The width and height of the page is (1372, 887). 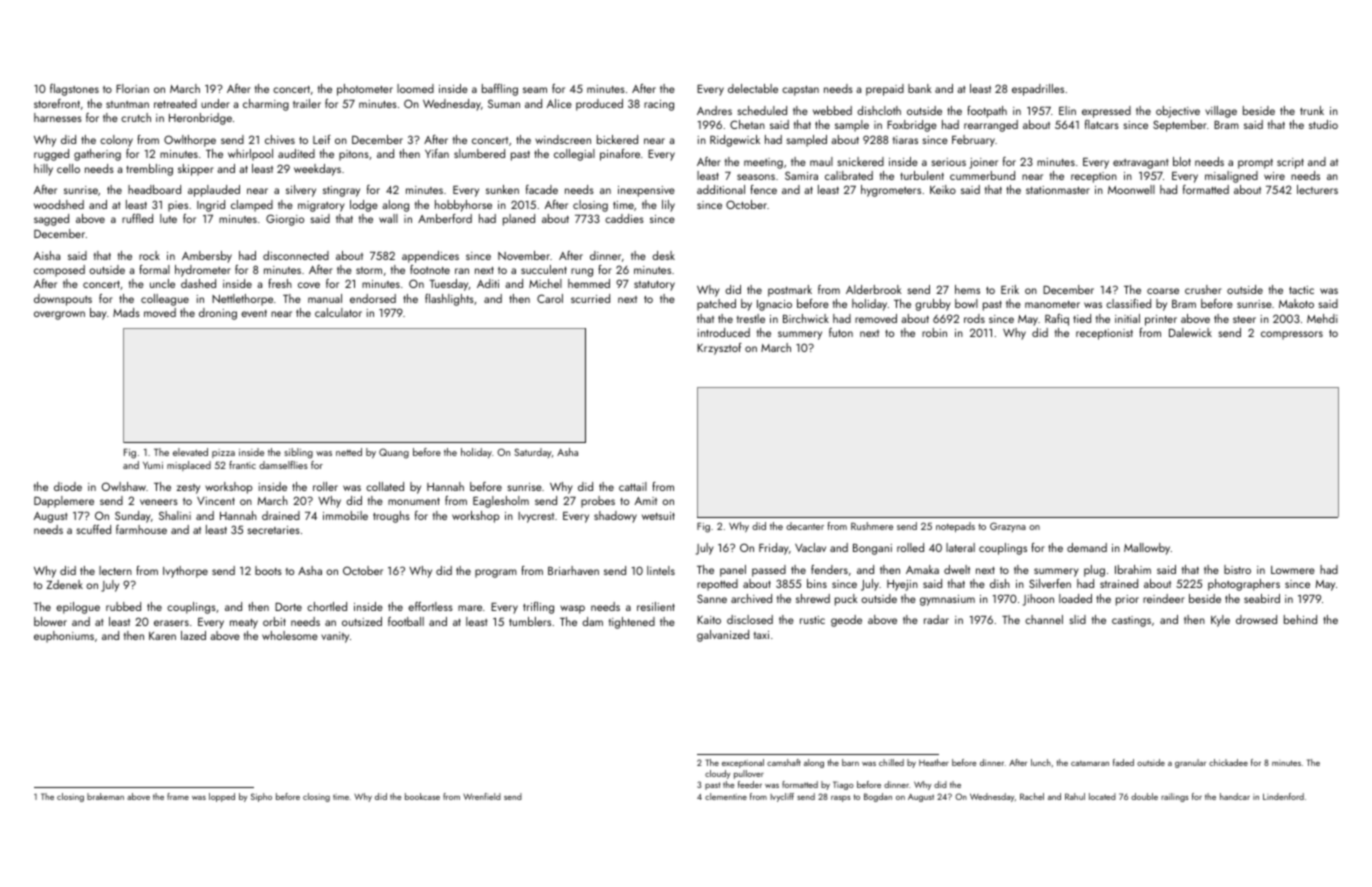 What do you see at coordinates (1182, 161) in the page?
I see `blot` at bounding box center [1182, 161].
